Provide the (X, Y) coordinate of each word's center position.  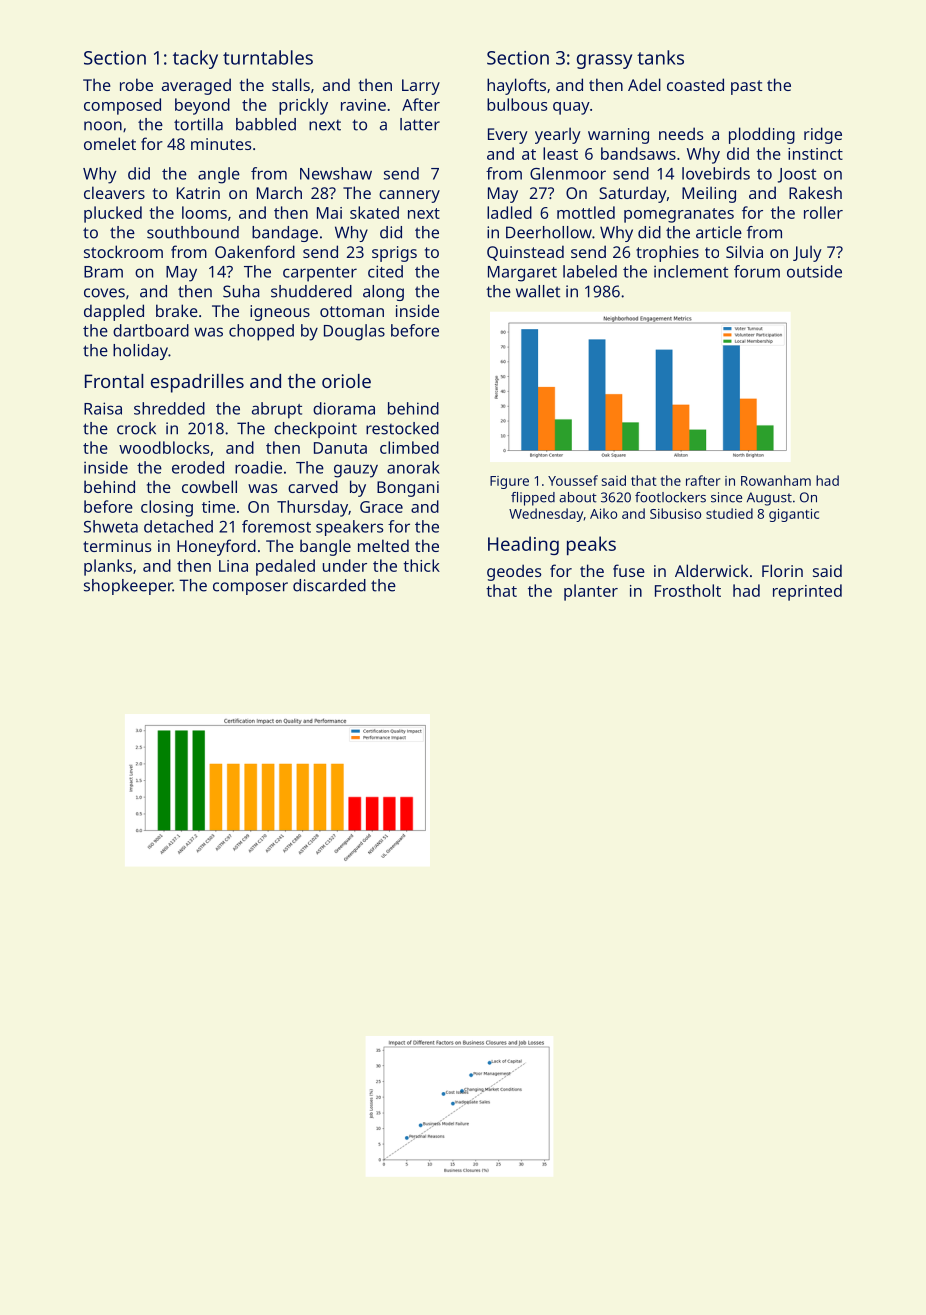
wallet (538, 291)
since (726, 497)
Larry (421, 87)
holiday (140, 352)
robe (136, 84)
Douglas (354, 332)
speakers (349, 528)
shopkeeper (128, 587)
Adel (644, 84)
